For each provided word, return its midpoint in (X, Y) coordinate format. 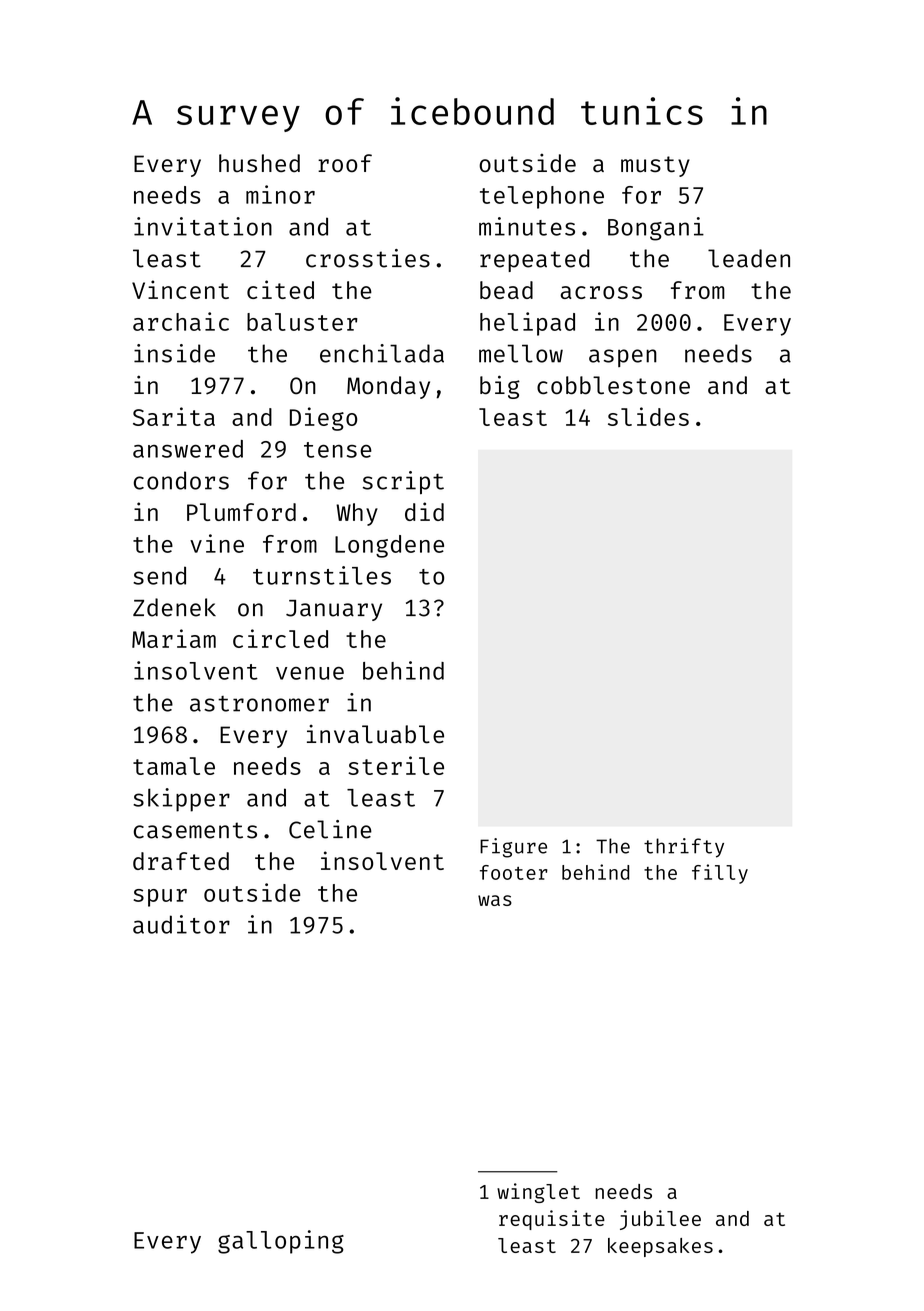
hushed (259, 163)
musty (655, 166)
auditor (181, 924)
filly (720, 874)
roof (345, 163)
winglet (538, 1193)
